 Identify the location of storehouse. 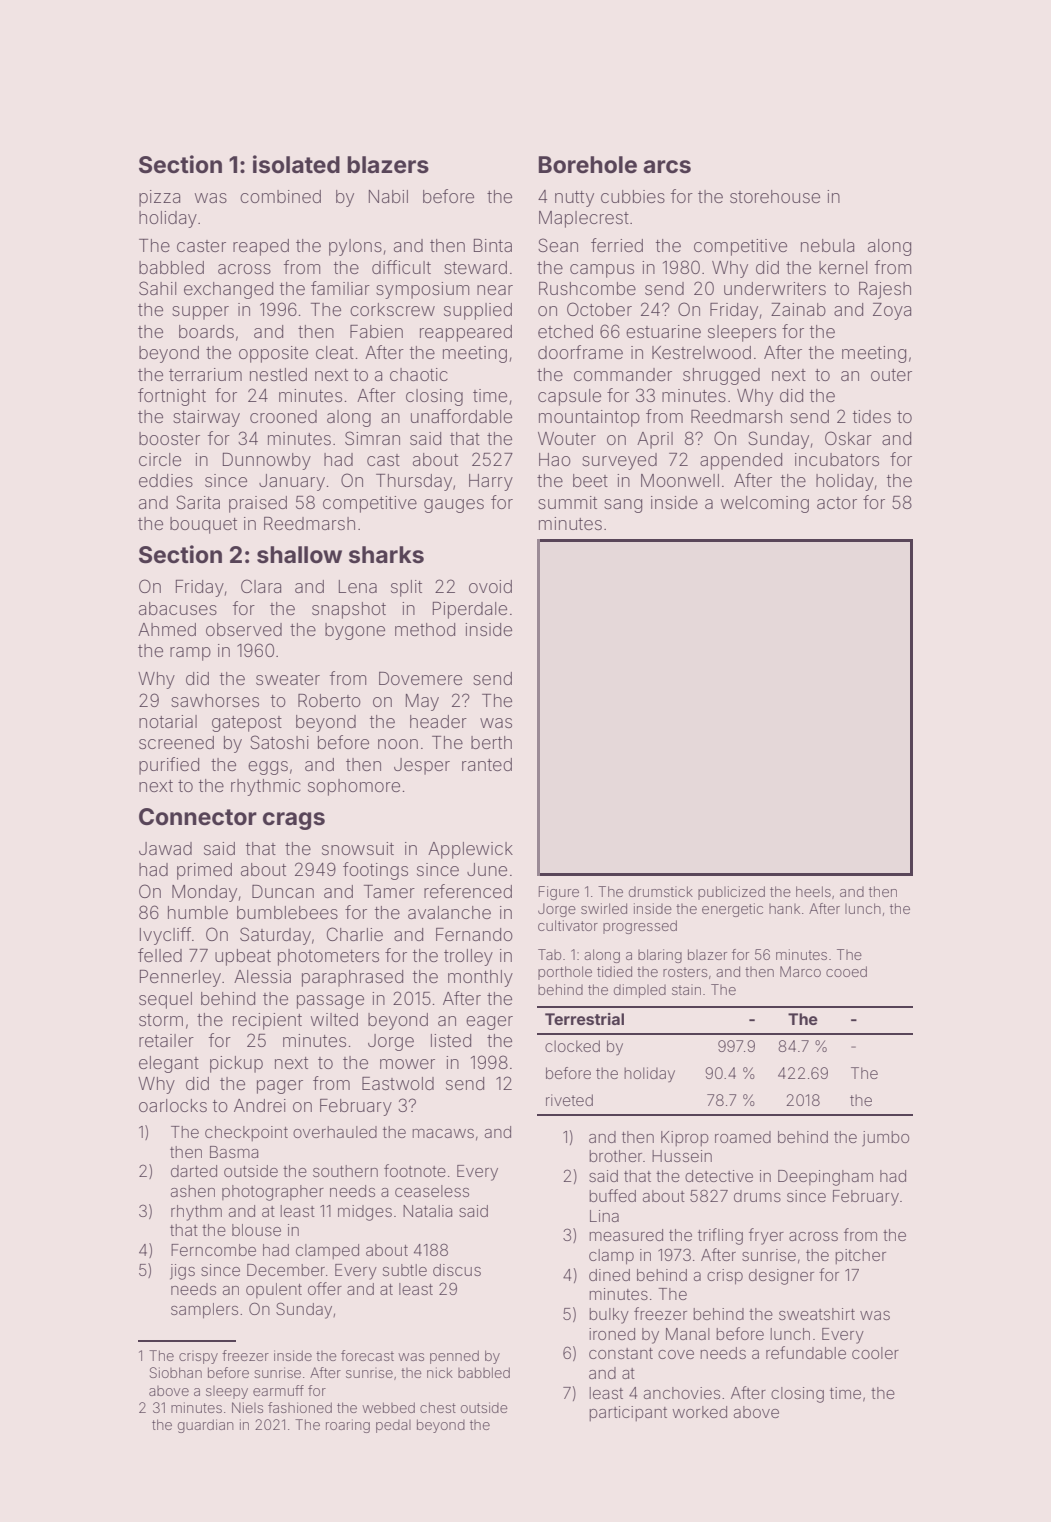
(775, 196).
